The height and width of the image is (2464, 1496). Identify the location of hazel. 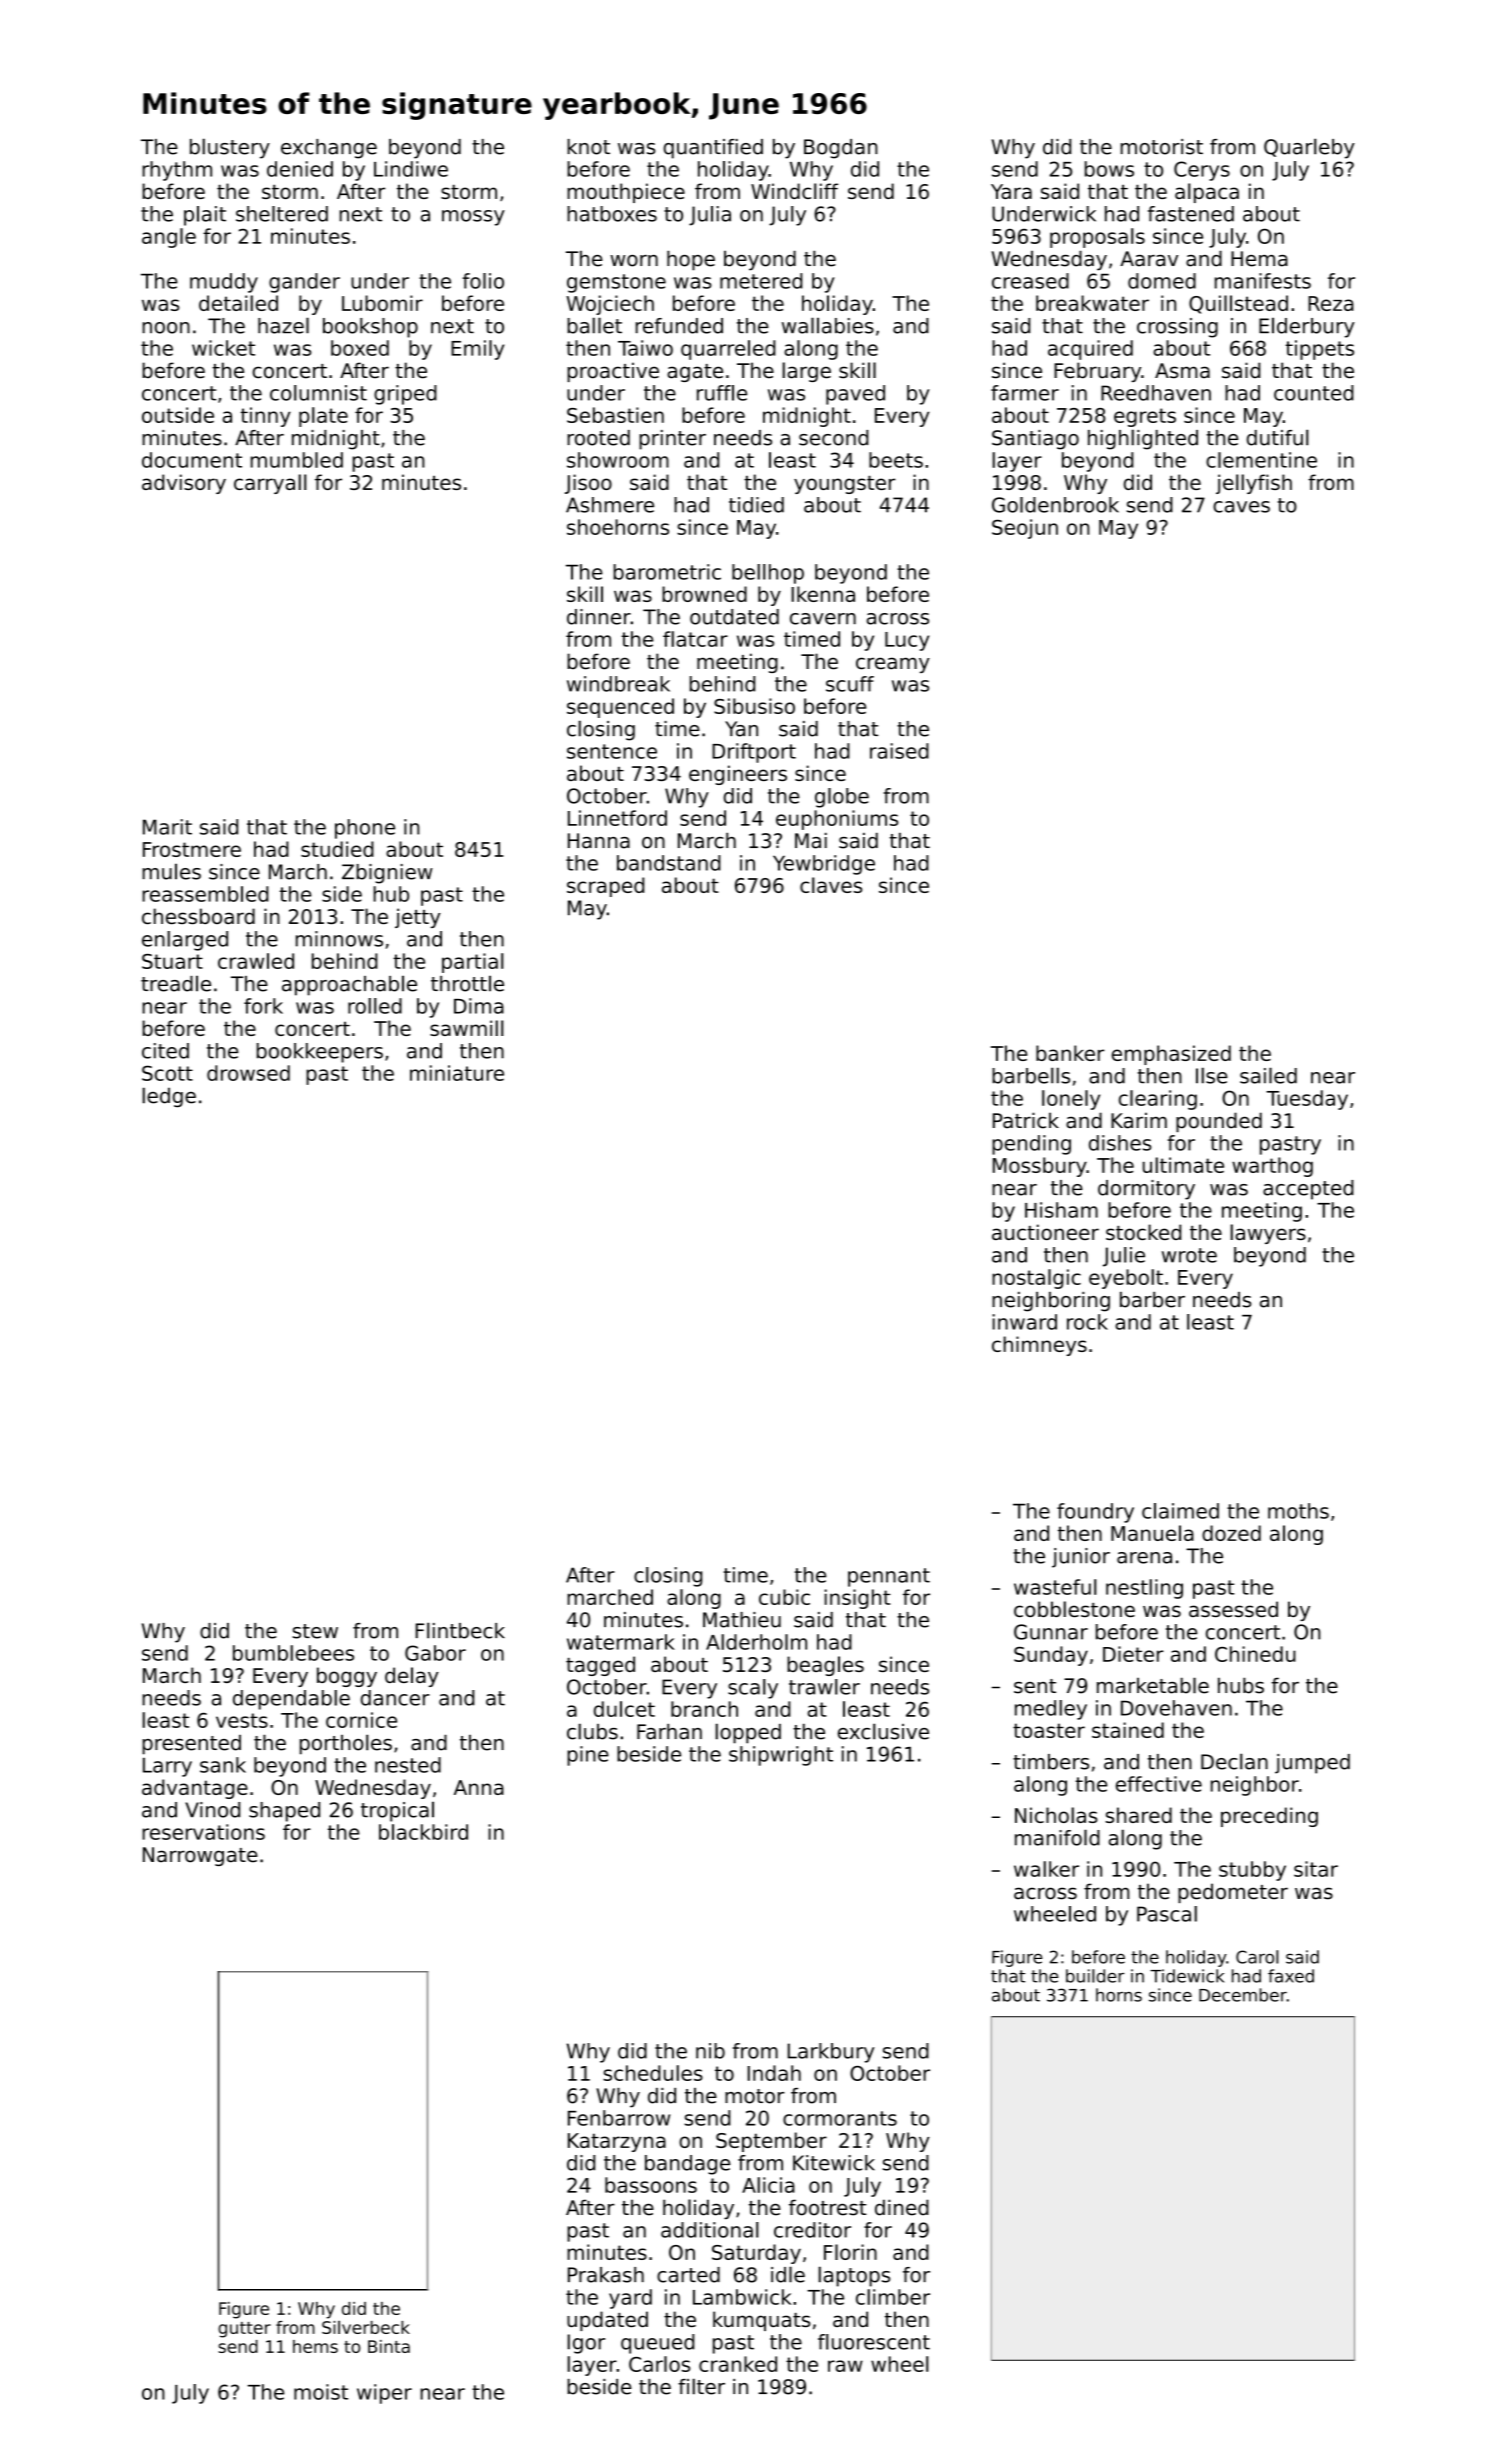
(283, 325).
